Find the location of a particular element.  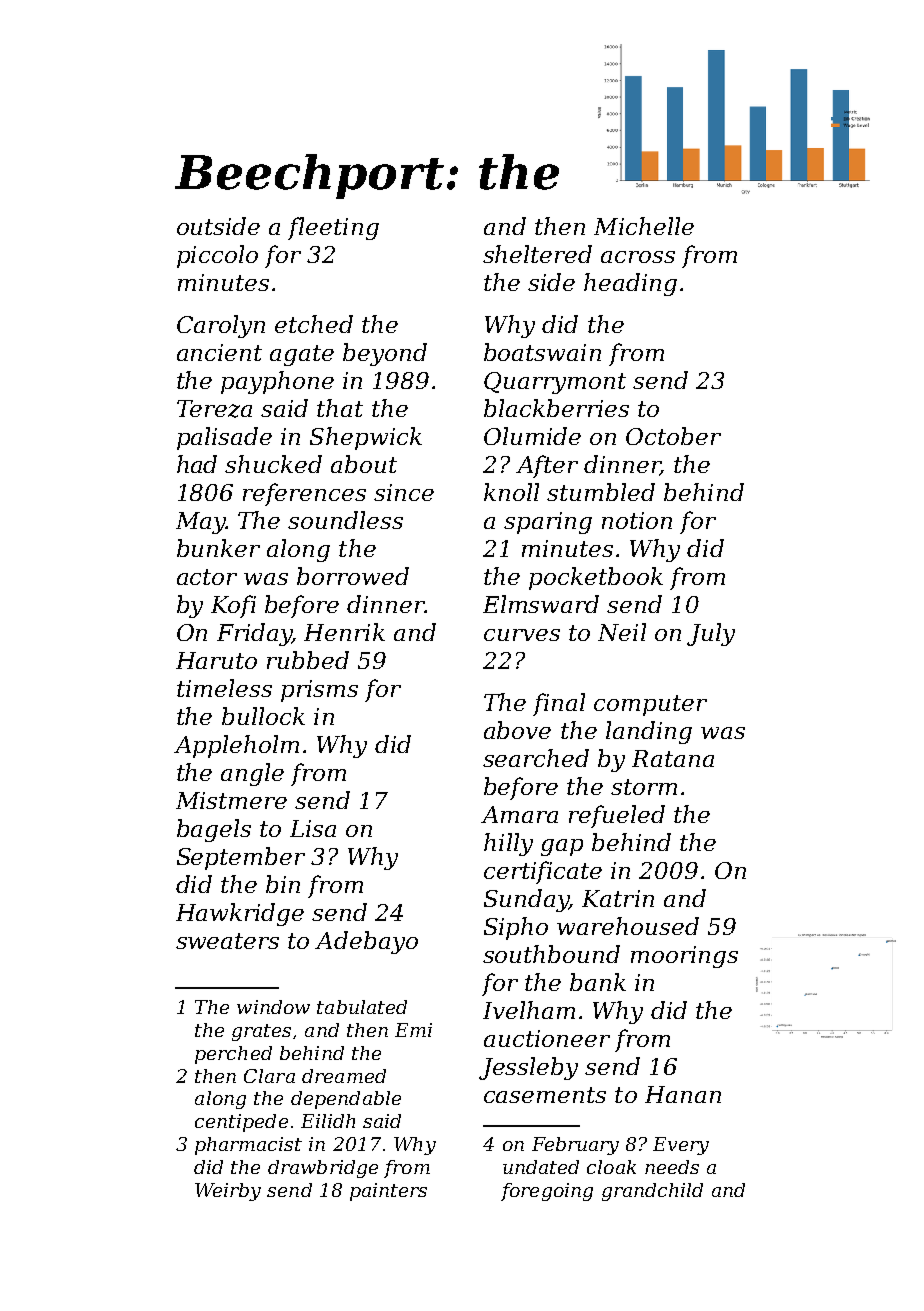

sweaters is located at coordinates (227, 941).
